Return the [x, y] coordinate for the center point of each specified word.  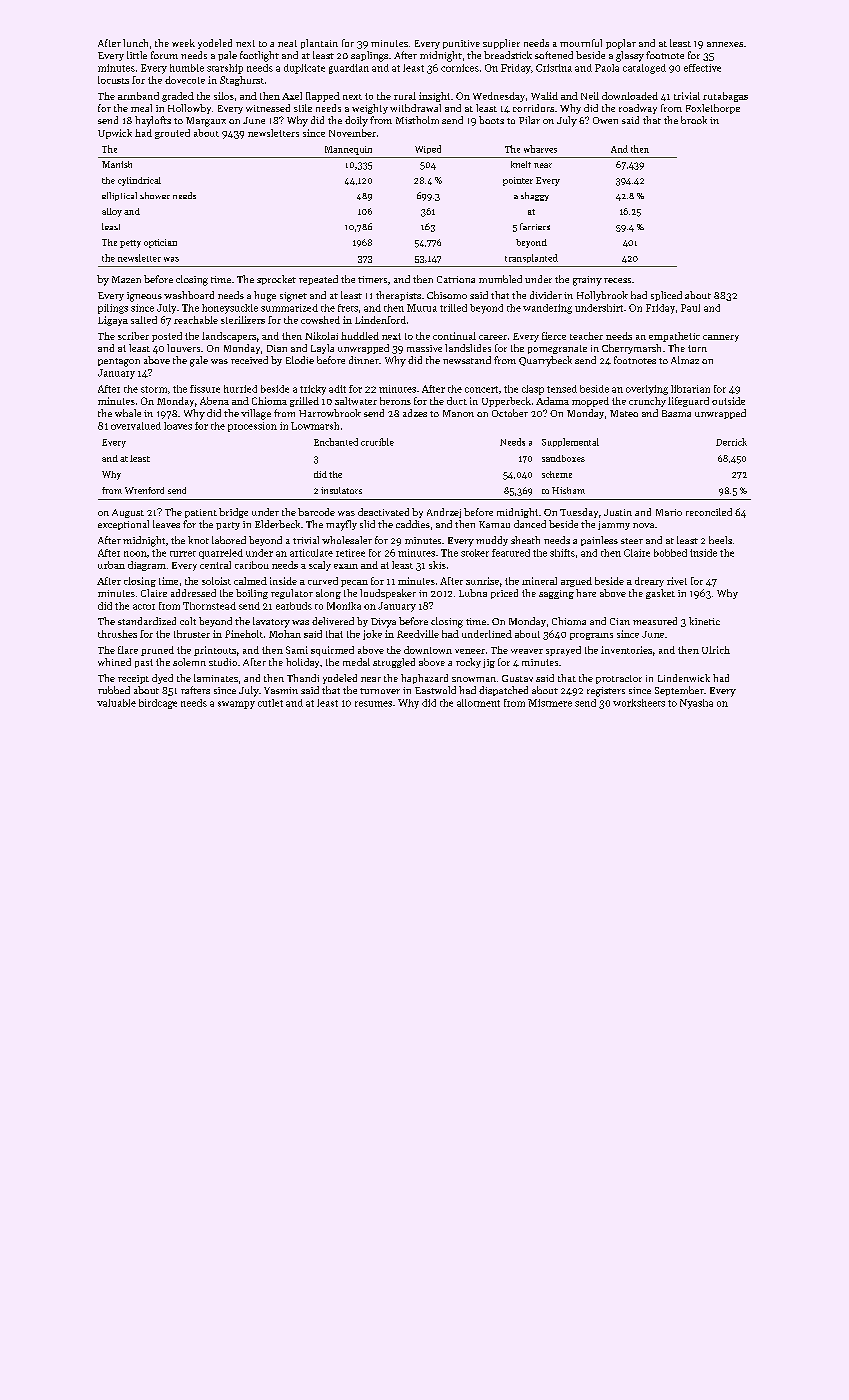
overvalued [136, 426]
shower [155, 195]
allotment [478, 703]
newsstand [467, 360]
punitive [461, 44]
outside [728, 401]
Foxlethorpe [713, 109]
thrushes [117, 634]
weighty [370, 109]
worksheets [639, 703]
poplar [621, 44]
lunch [135, 43]
